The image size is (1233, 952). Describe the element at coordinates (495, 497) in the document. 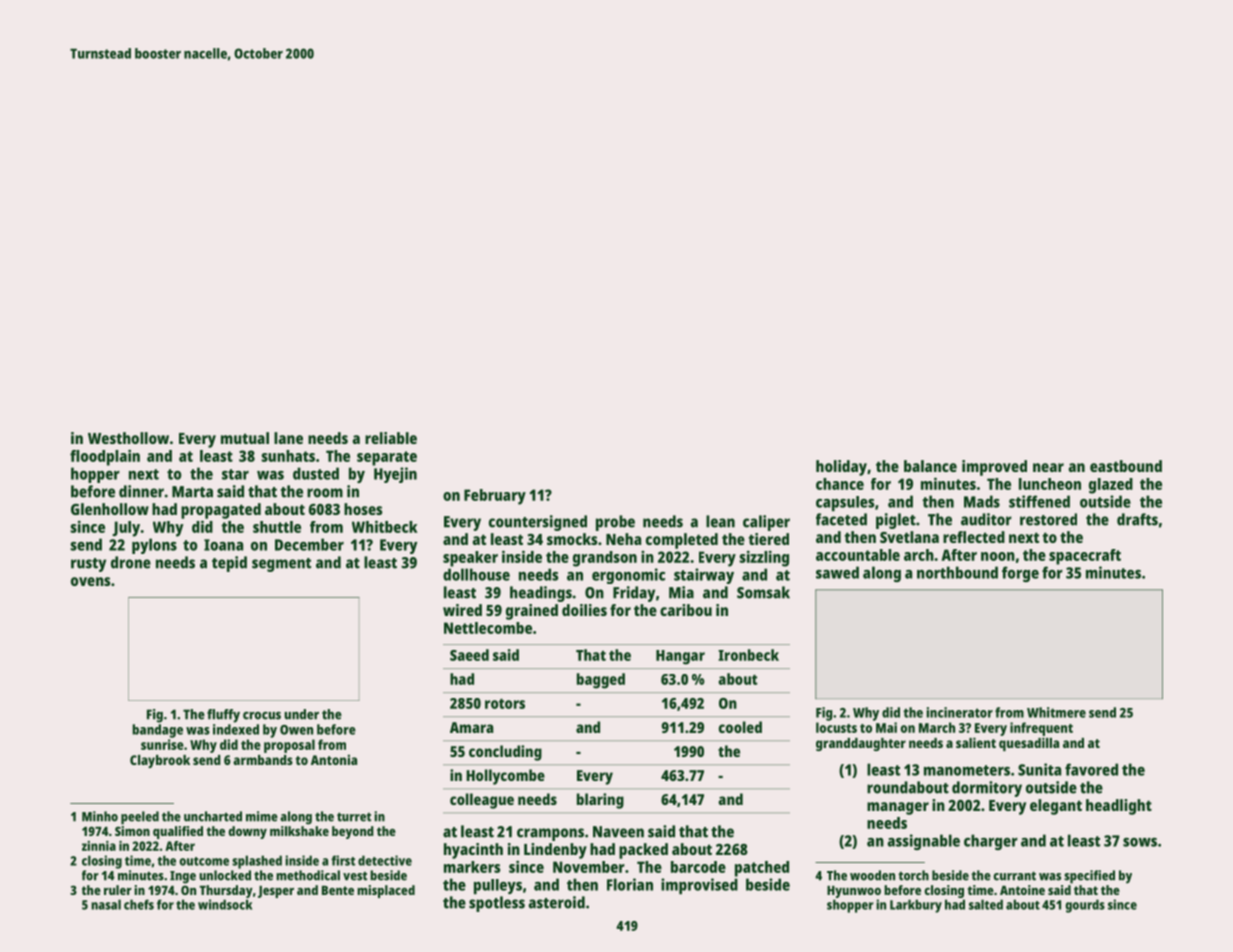

I see `February` at that location.
